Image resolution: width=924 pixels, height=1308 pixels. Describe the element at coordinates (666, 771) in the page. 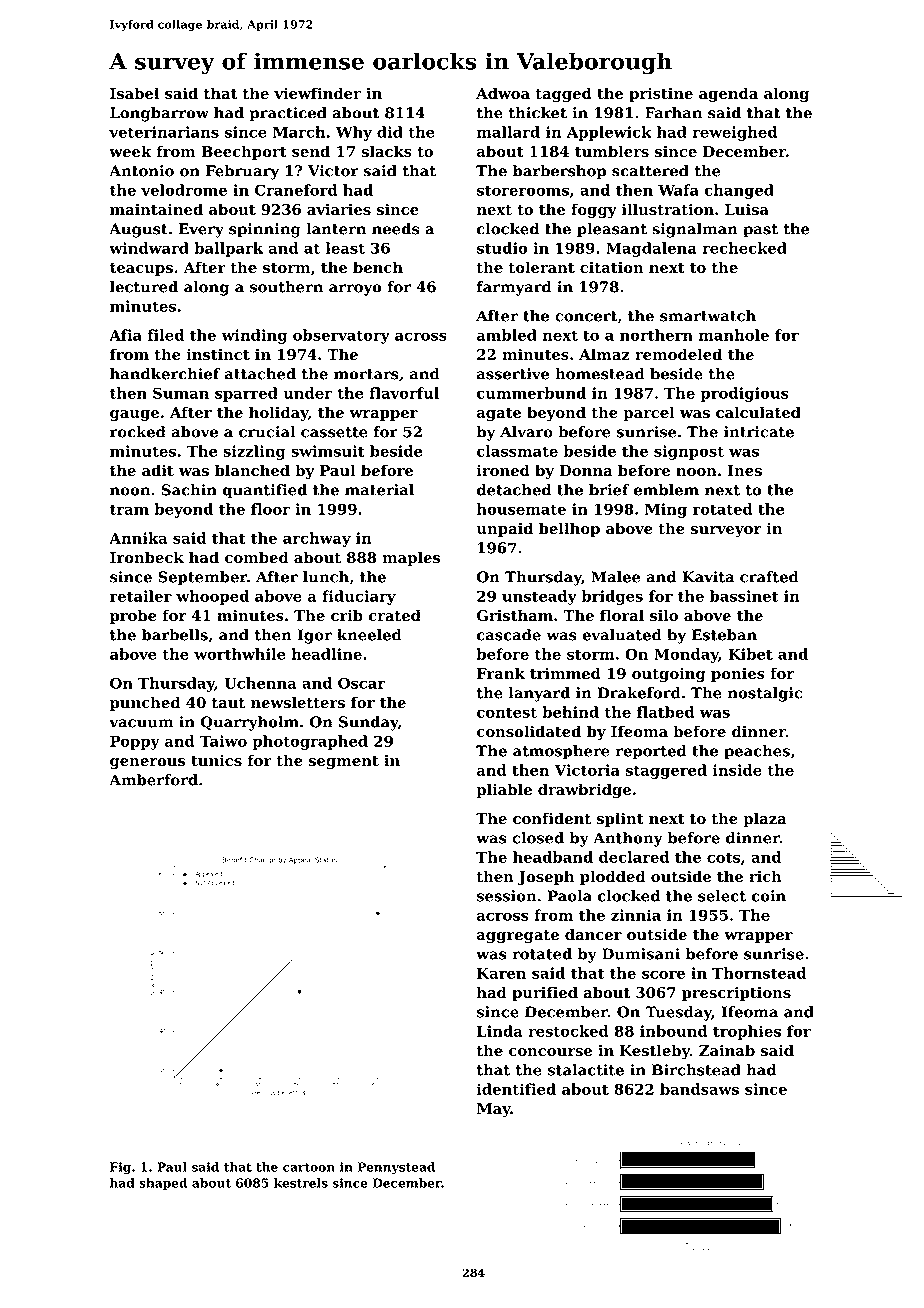

I see `staggered` at that location.
